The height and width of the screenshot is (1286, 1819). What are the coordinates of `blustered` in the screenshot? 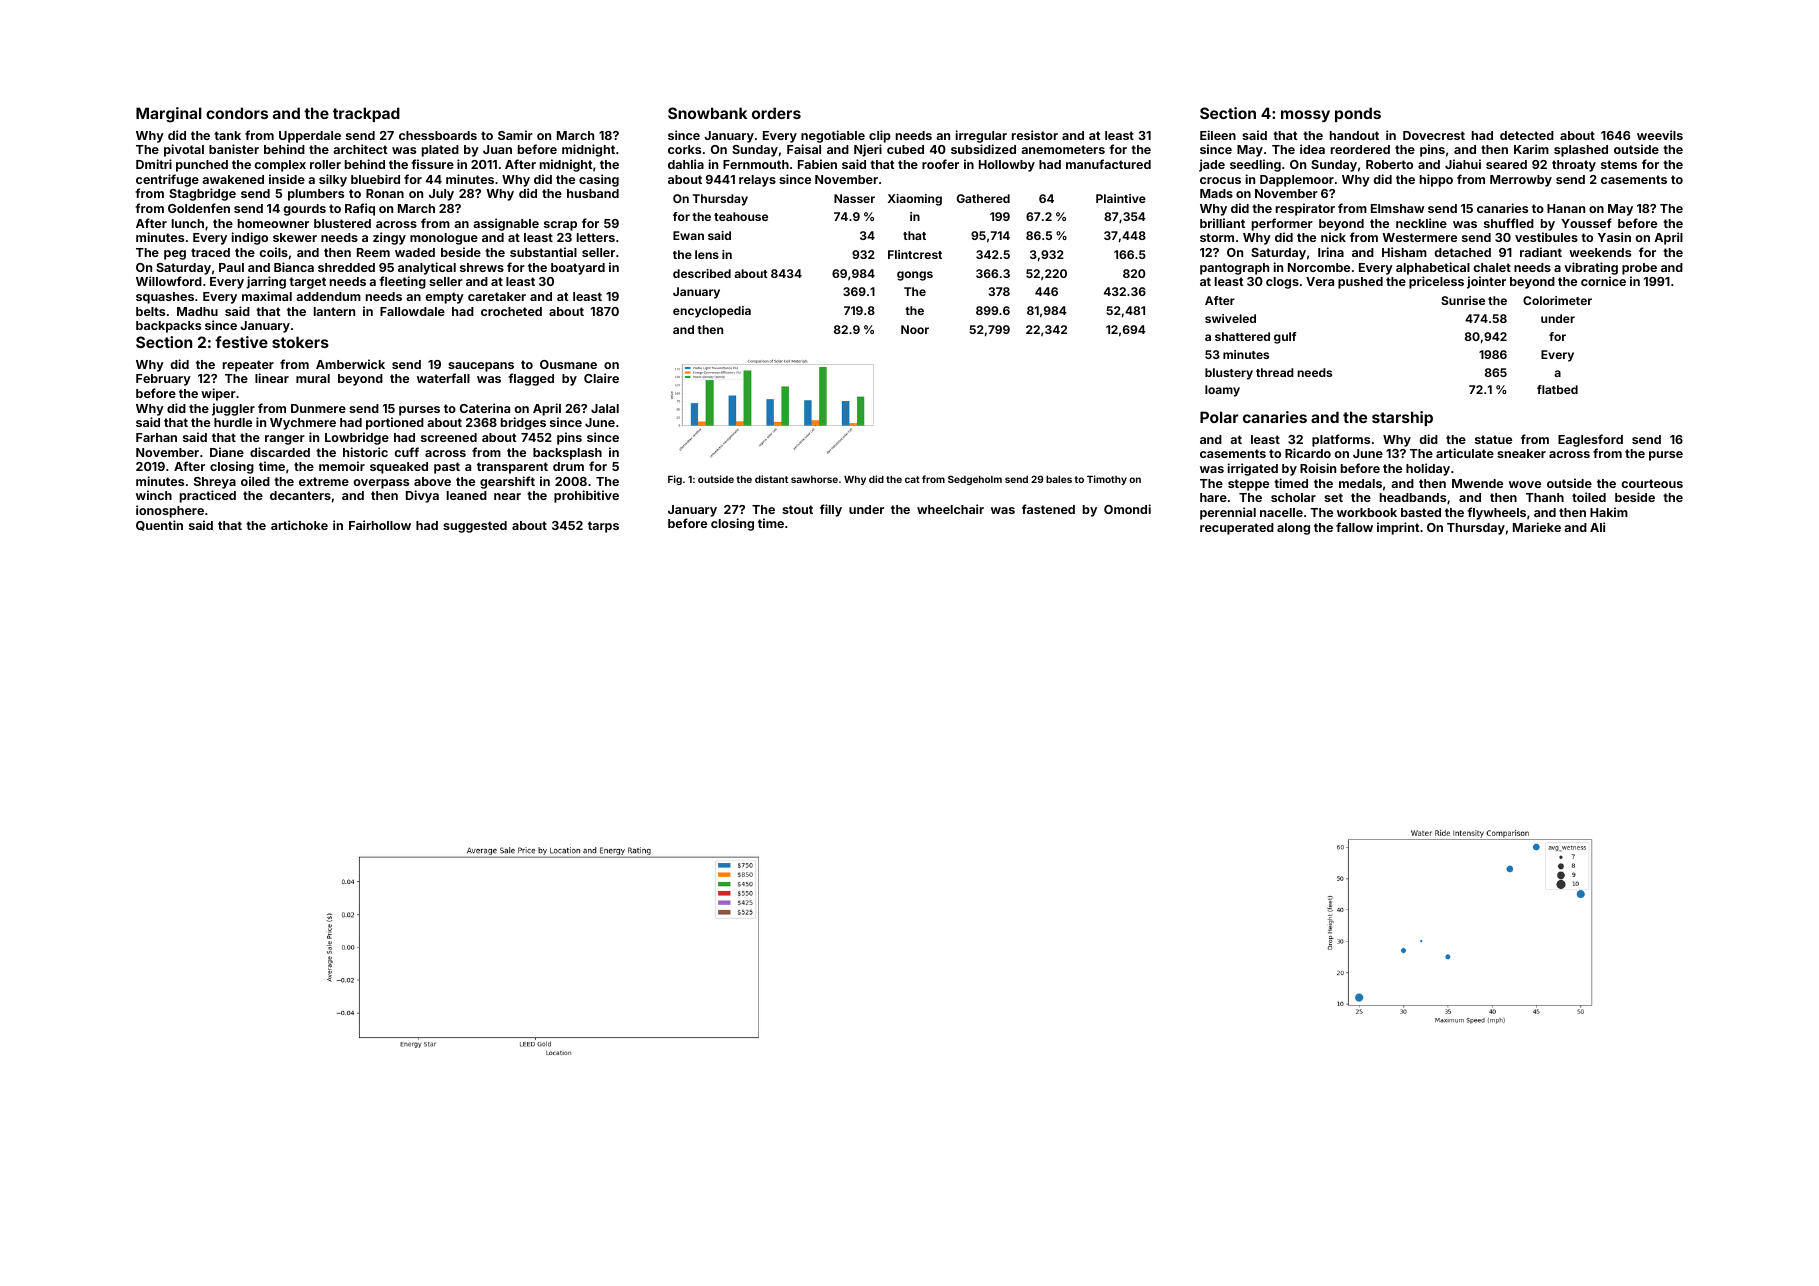 It's located at (342, 223).
